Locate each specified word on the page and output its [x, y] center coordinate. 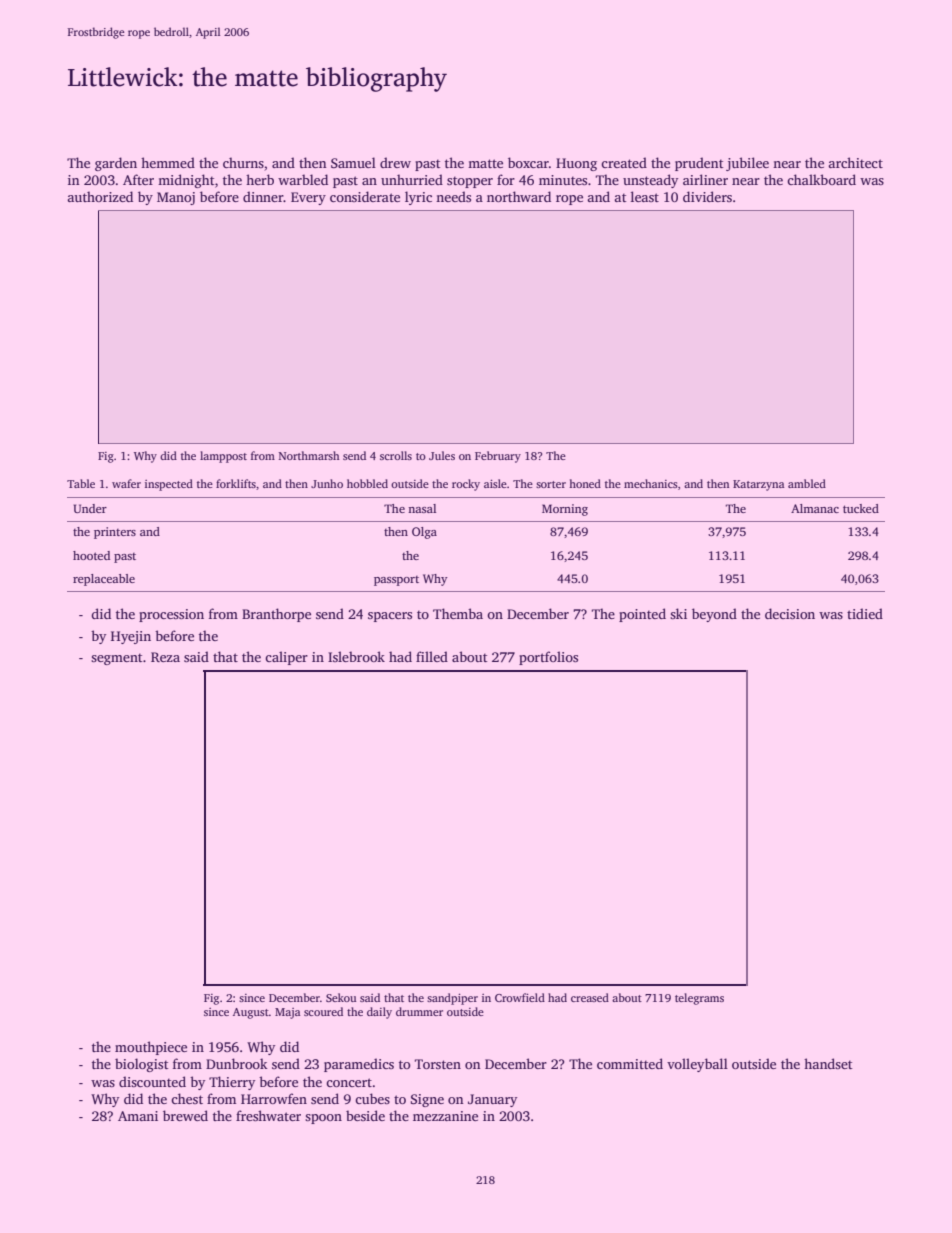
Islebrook [356, 656]
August [251, 1013]
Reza [165, 657]
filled [432, 656]
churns [243, 162]
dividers [707, 196]
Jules [442, 455]
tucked [861, 508]
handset [828, 1063]
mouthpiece [151, 1048]
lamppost [223, 457]
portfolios [548, 658]
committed [630, 1063]
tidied [865, 613]
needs [453, 196]
